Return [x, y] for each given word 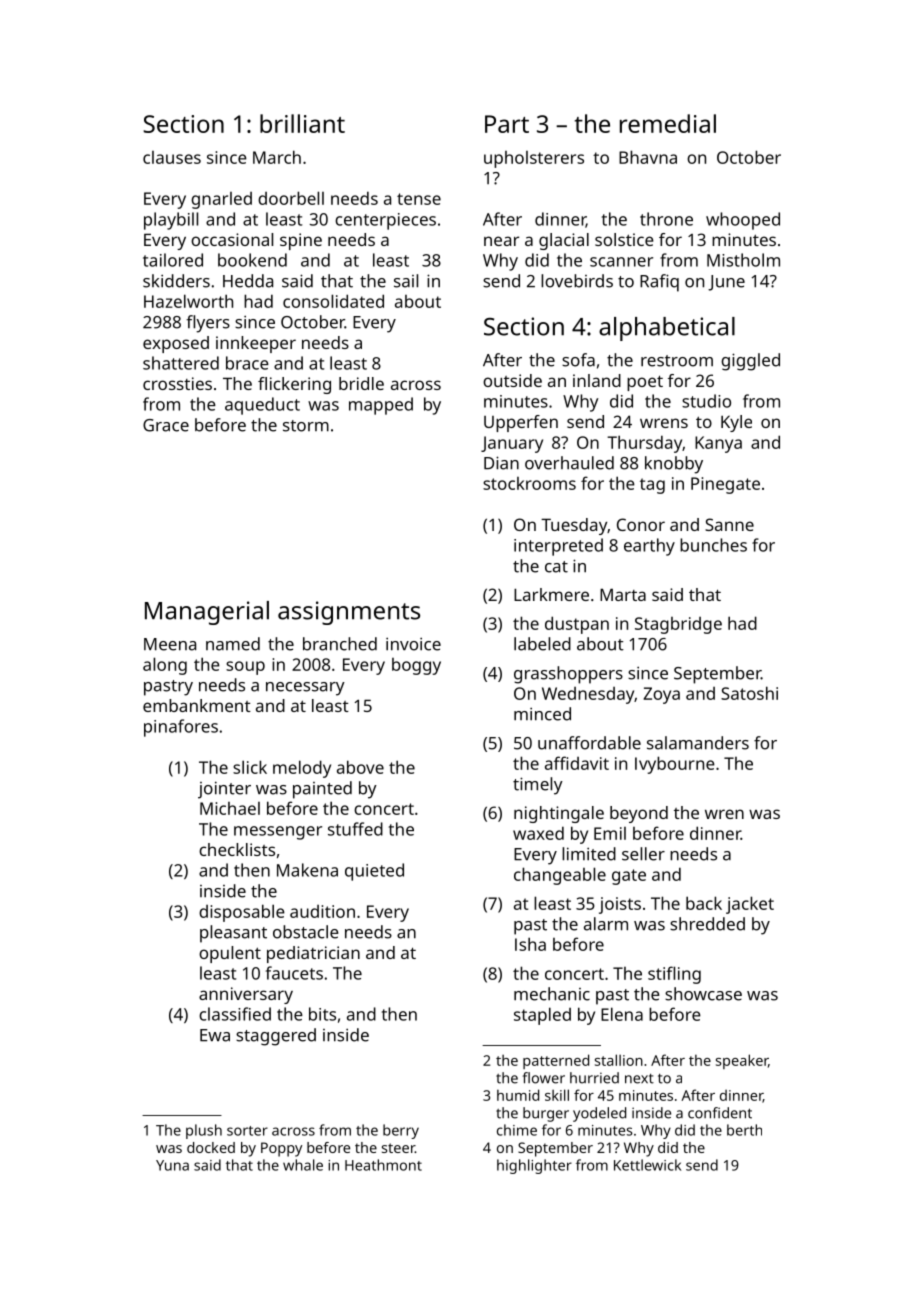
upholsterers [534, 159]
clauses [172, 157]
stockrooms [529, 483]
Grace [166, 425]
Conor [641, 524]
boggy [416, 666]
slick [250, 767]
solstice [624, 239]
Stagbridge [678, 625]
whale [303, 1165]
